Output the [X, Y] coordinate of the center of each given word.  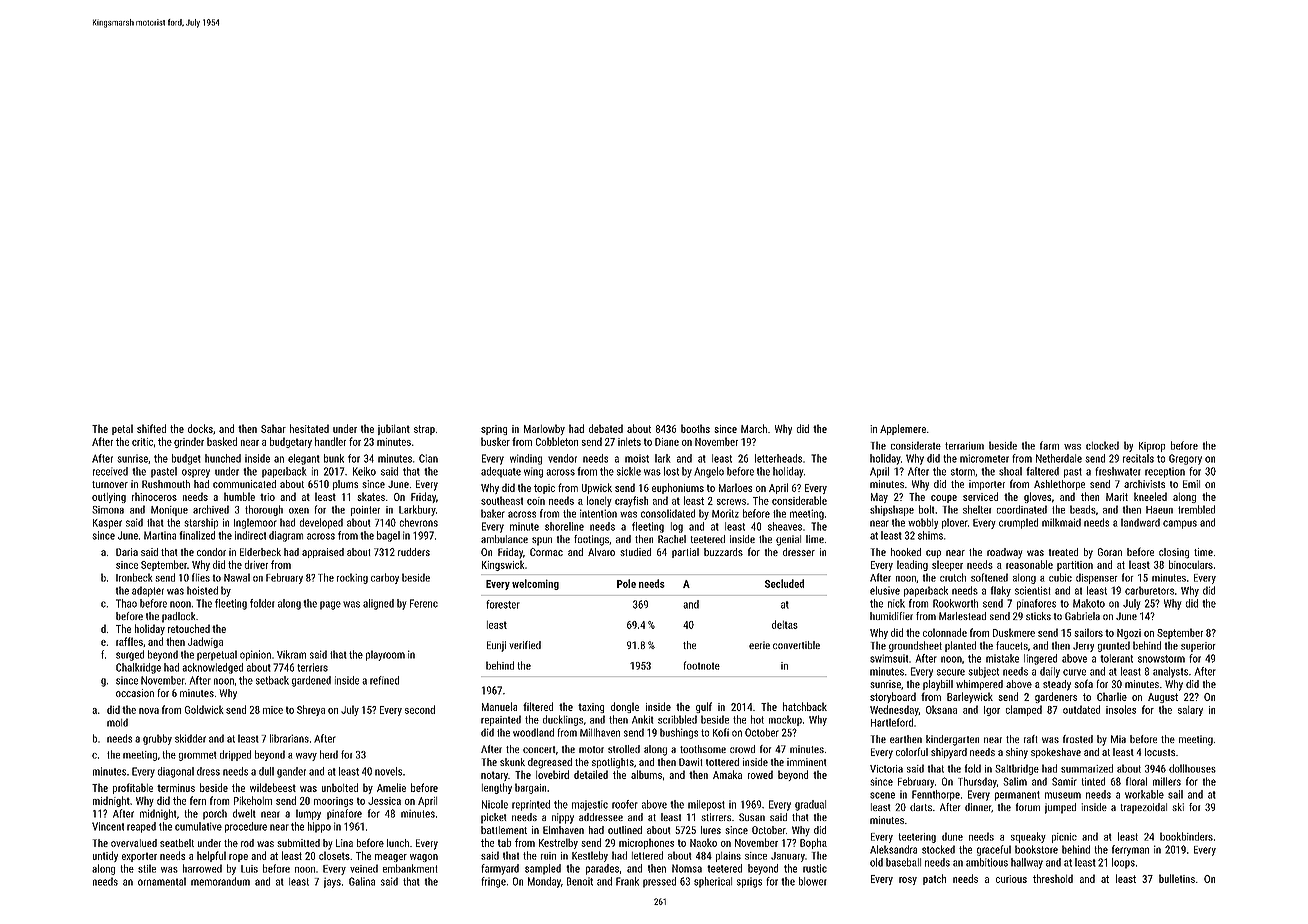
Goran [1110, 552]
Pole [626, 583]
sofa [1083, 683]
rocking [352, 578]
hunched [223, 458]
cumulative [198, 826]
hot [757, 719]
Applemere [903, 429]
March [754, 428]
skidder [190, 738]
